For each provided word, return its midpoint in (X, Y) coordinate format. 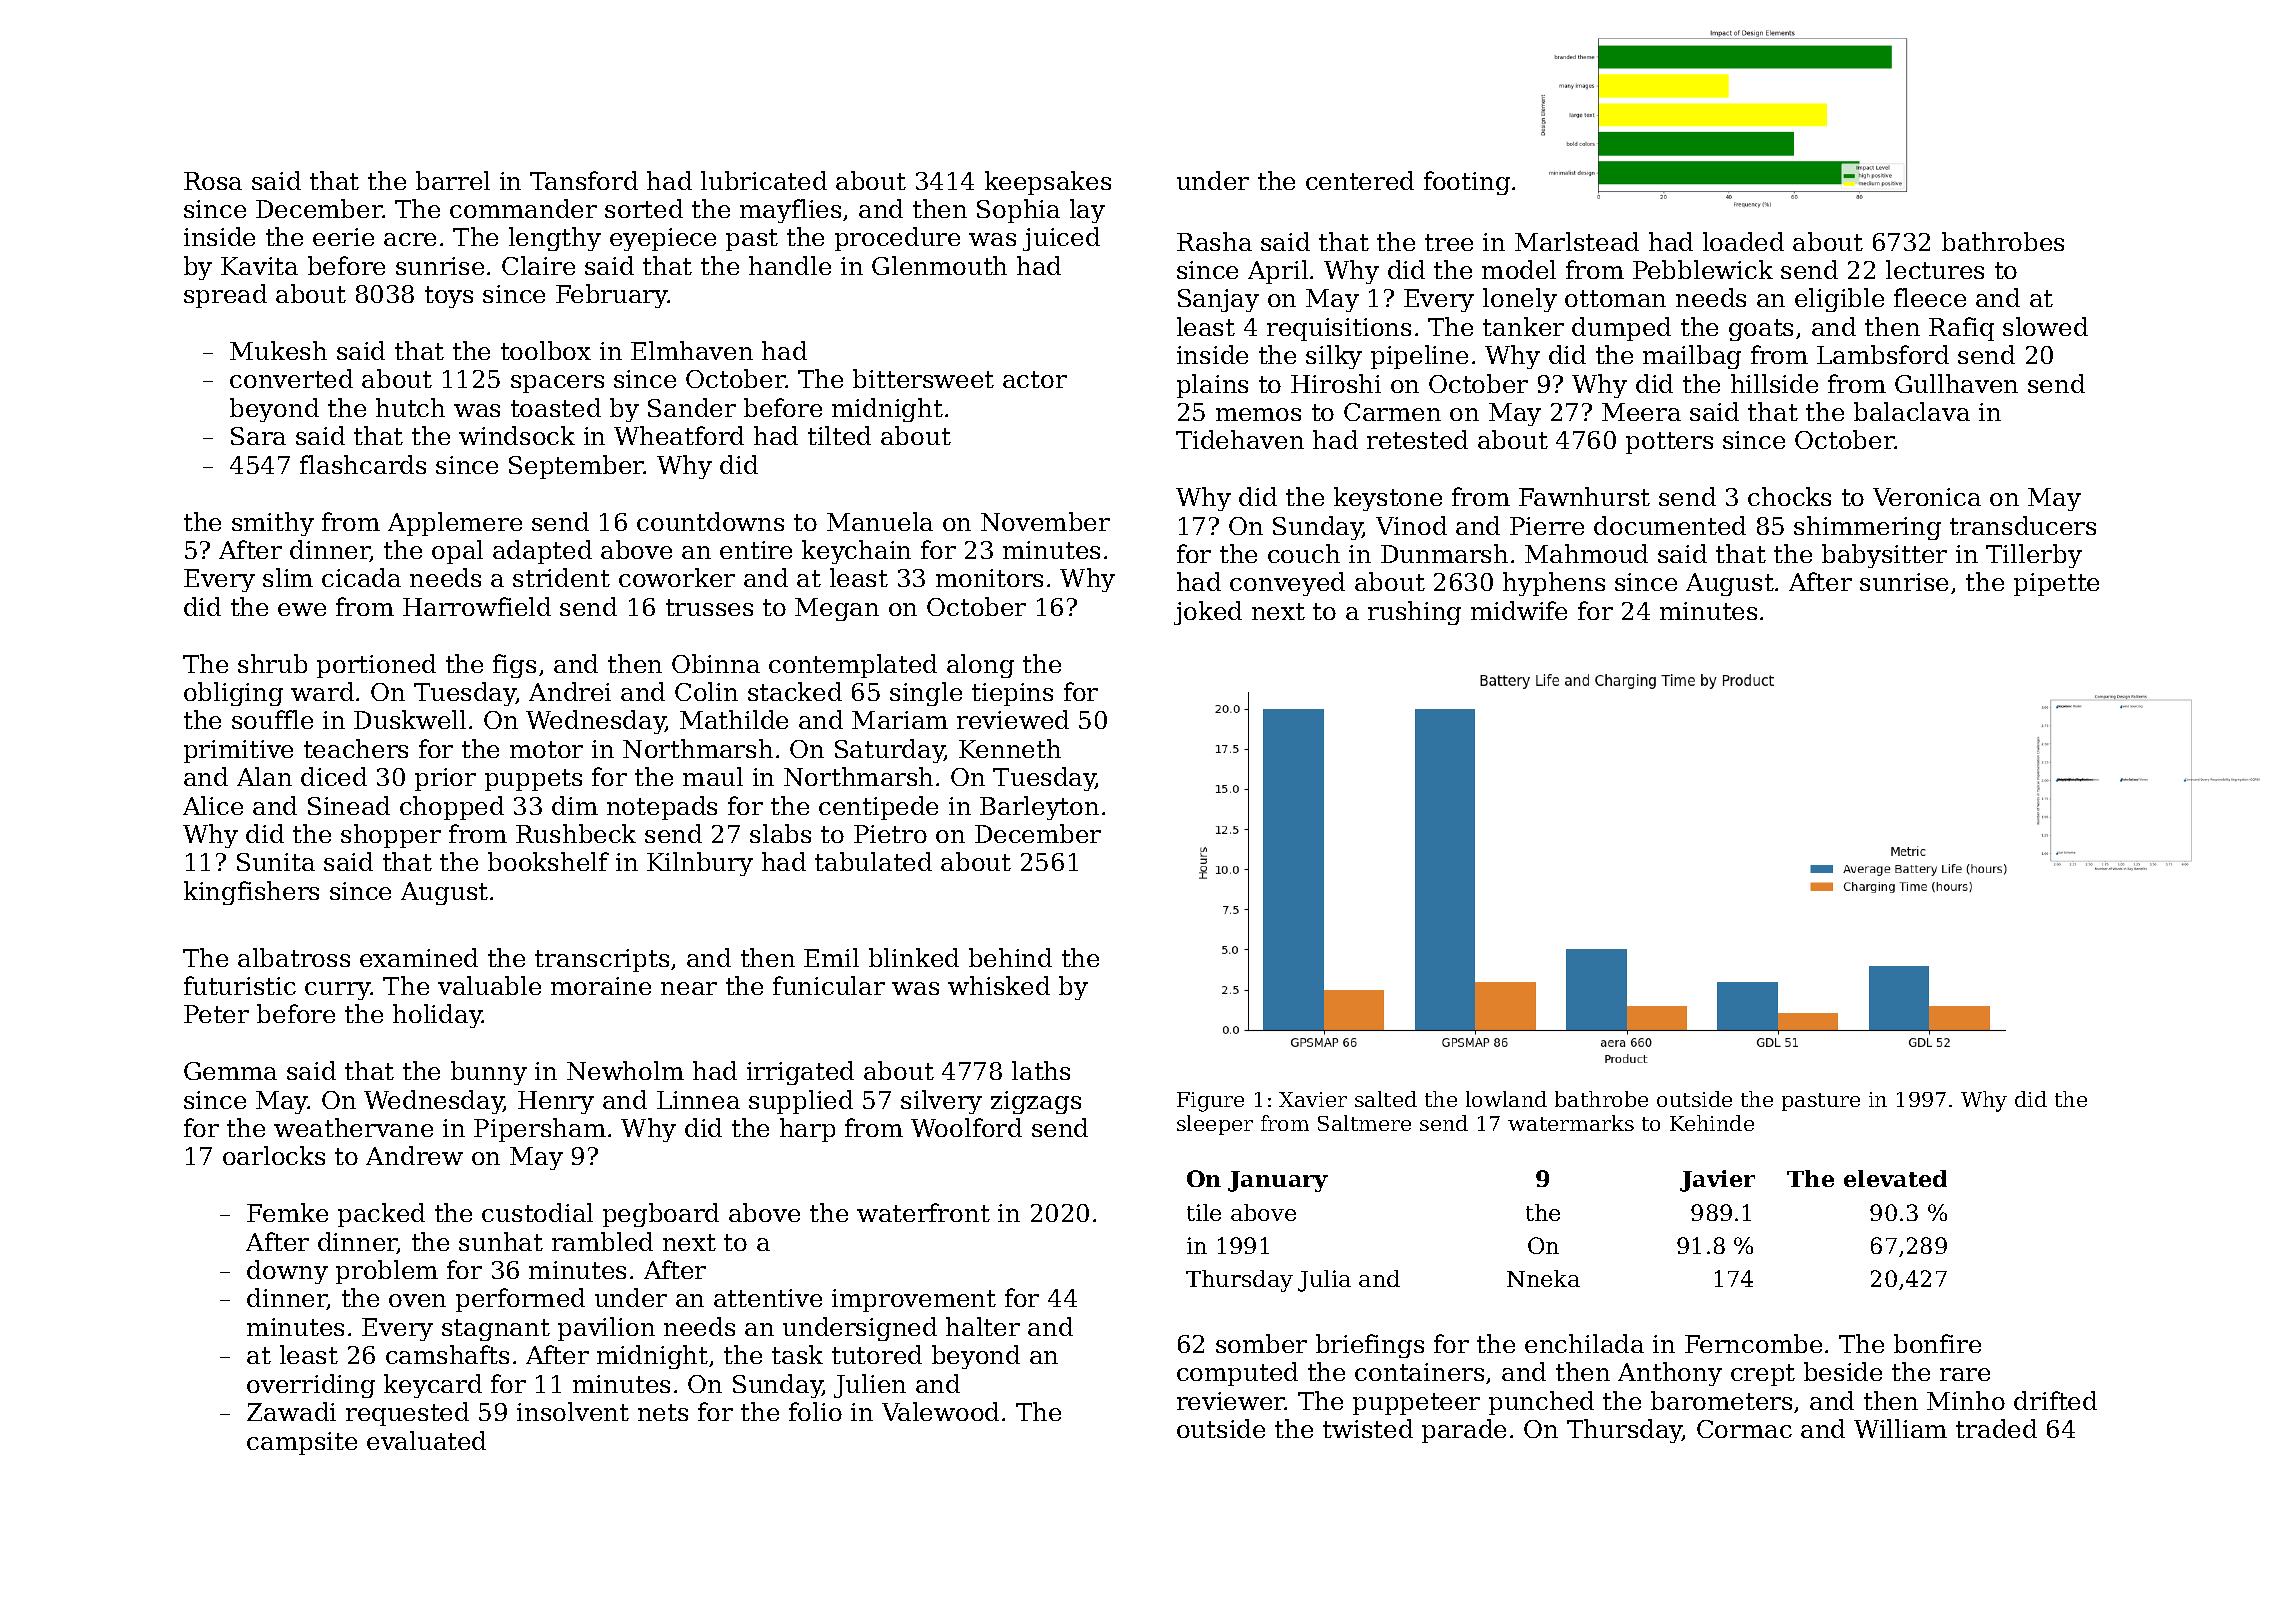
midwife (1519, 610)
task (797, 1354)
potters (1669, 443)
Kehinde (1712, 1123)
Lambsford (1883, 354)
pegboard (661, 1215)
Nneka (1543, 1278)
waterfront (923, 1212)
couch (1304, 553)
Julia (1324, 1281)
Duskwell (410, 719)
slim (288, 577)
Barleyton (1039, 808)
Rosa (213, 181)
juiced (1061, 239)
